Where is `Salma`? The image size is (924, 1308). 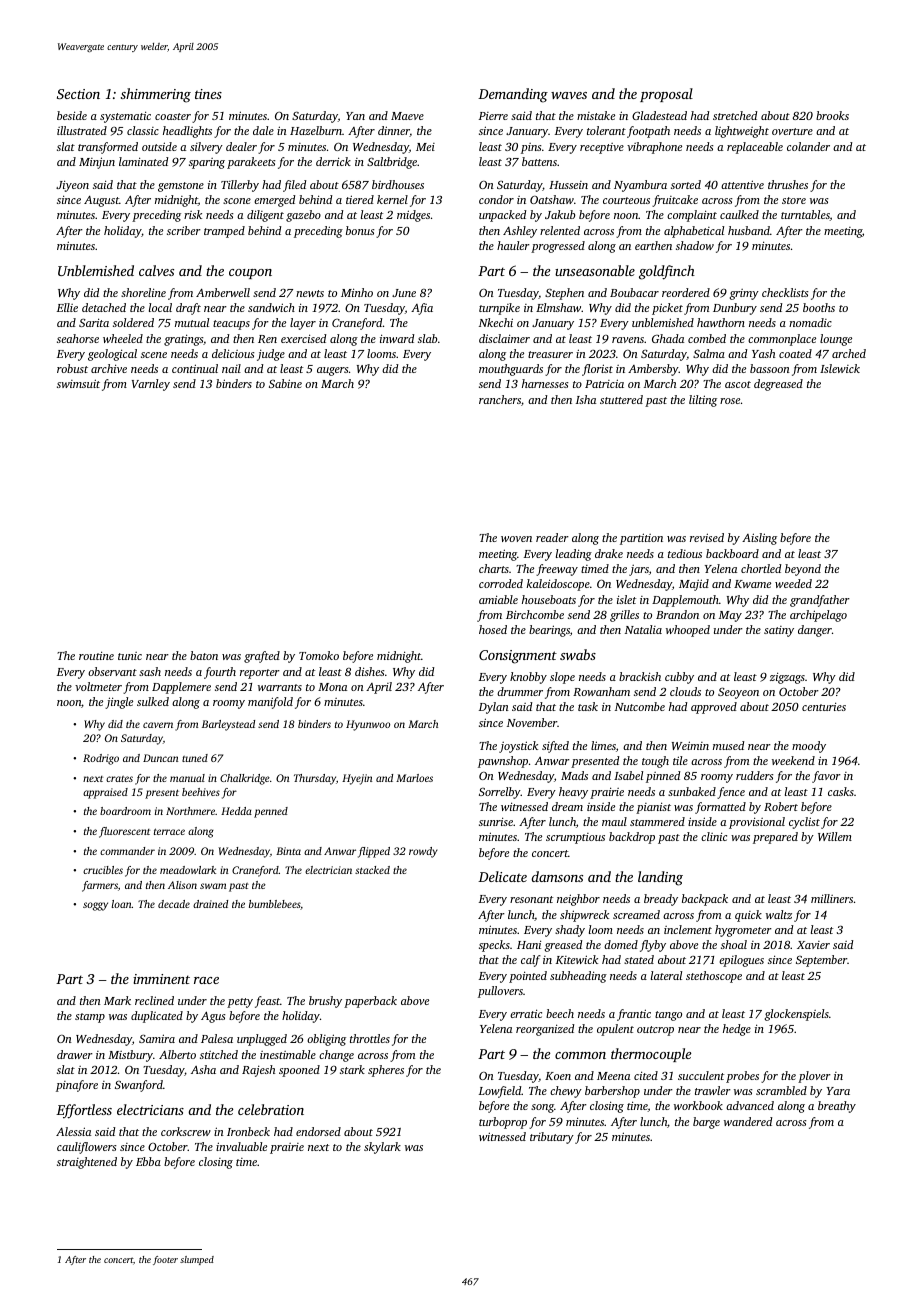 Salma is located at coordinates (709, 353).
